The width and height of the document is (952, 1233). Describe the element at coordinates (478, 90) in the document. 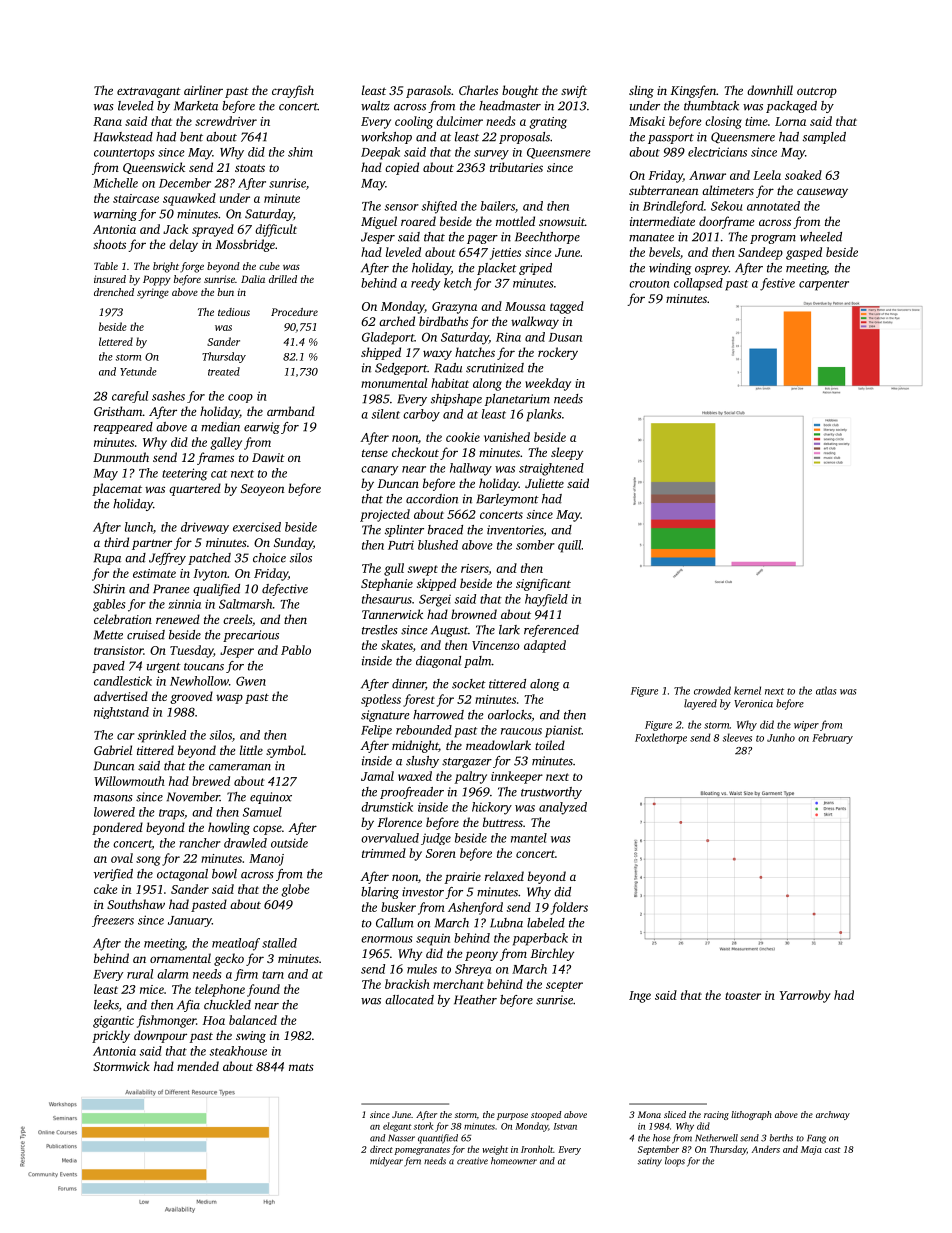

I see `Charles` at that location.
